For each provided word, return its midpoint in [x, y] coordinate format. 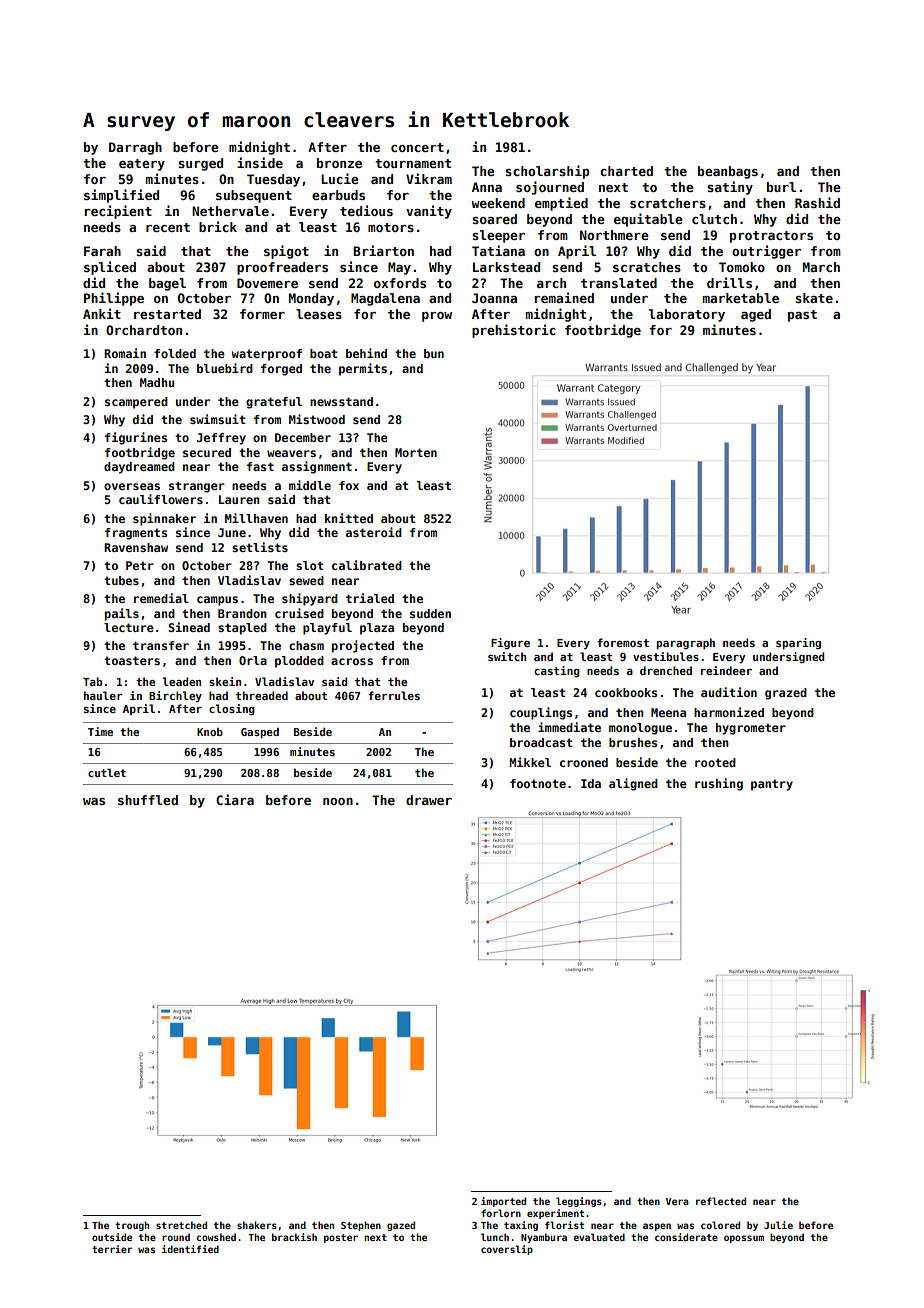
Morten [416, 452]
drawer [429, 800]
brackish [294, 1237]
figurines [136, 438]
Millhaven [256, 518]
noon [338, 801]
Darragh [135, 148]
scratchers [668, 203]
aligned [633, 784]
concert [417, 147]
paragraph [685, 644]
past [802, 316]
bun [434, 353]
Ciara [235, 799]
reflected [721, 1201]
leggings [579, 1202]
